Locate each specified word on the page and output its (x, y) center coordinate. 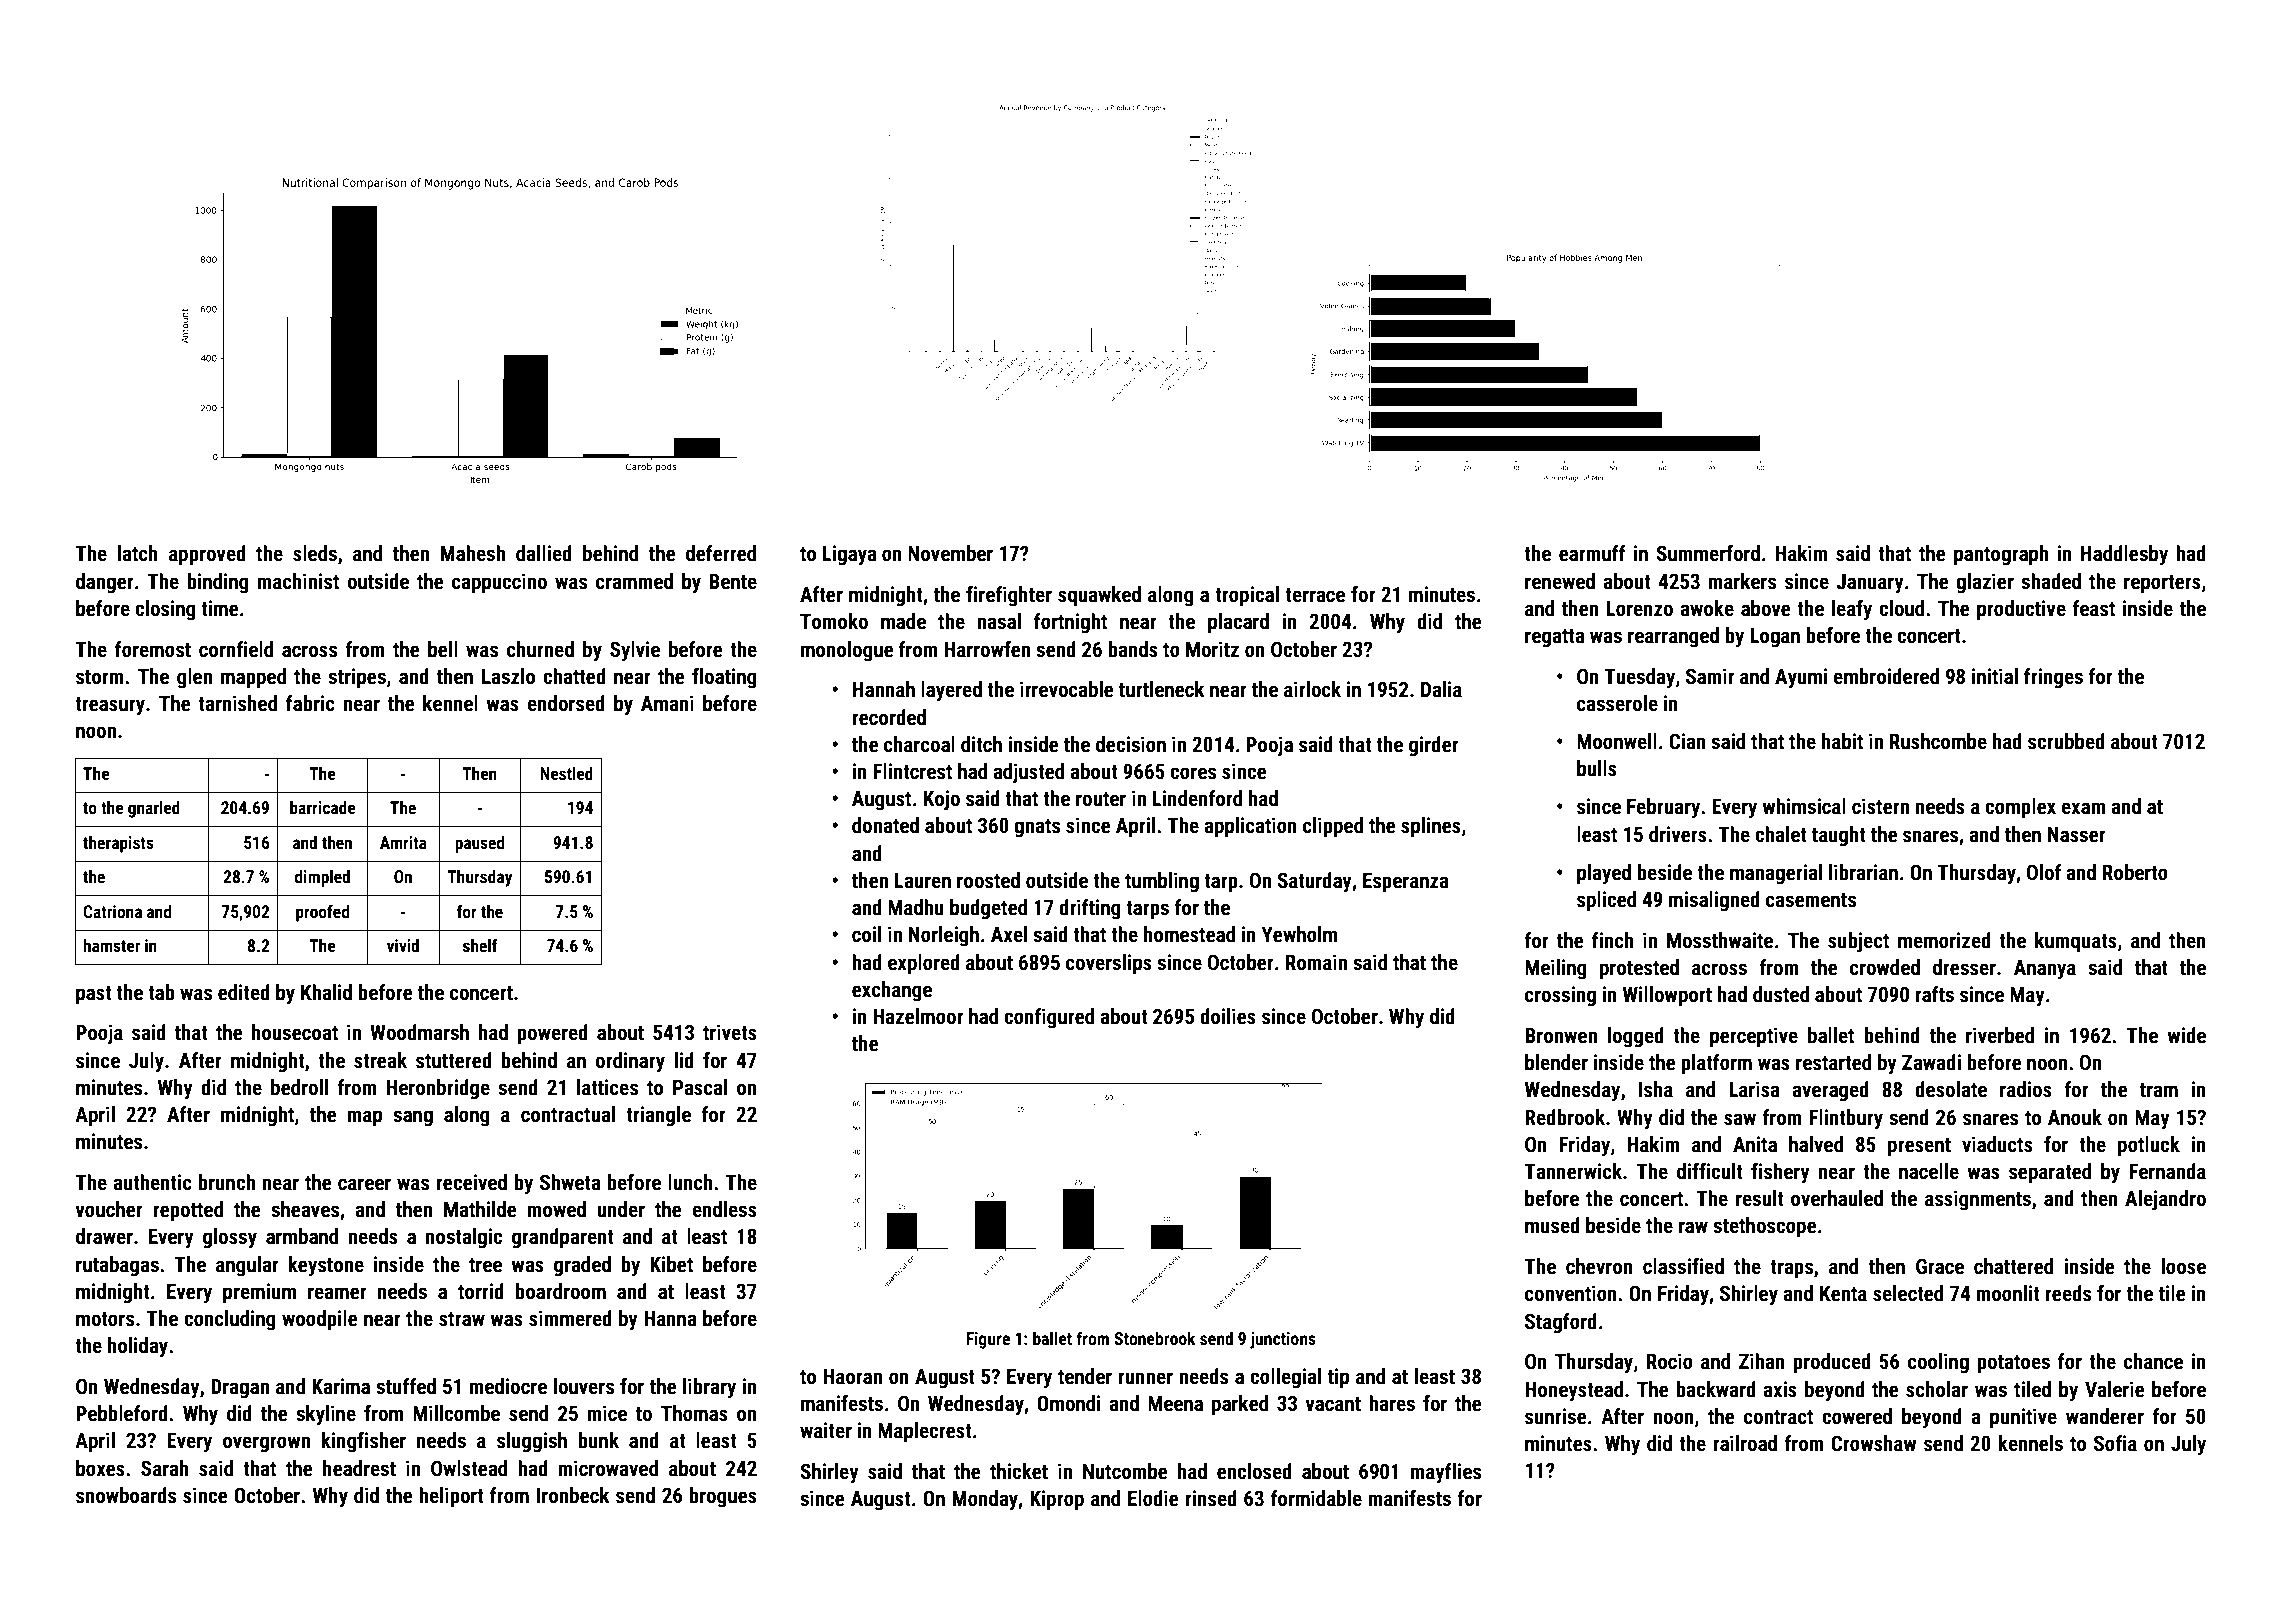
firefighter (1009, 596)
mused (1552, 1225)
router (1101, 799)
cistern (1880, 806)
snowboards (126, 1495)
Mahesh (473, 553)
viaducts (1997, 1144)
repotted (188, 1211)
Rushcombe (1938, 741)
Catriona (112, 911)
